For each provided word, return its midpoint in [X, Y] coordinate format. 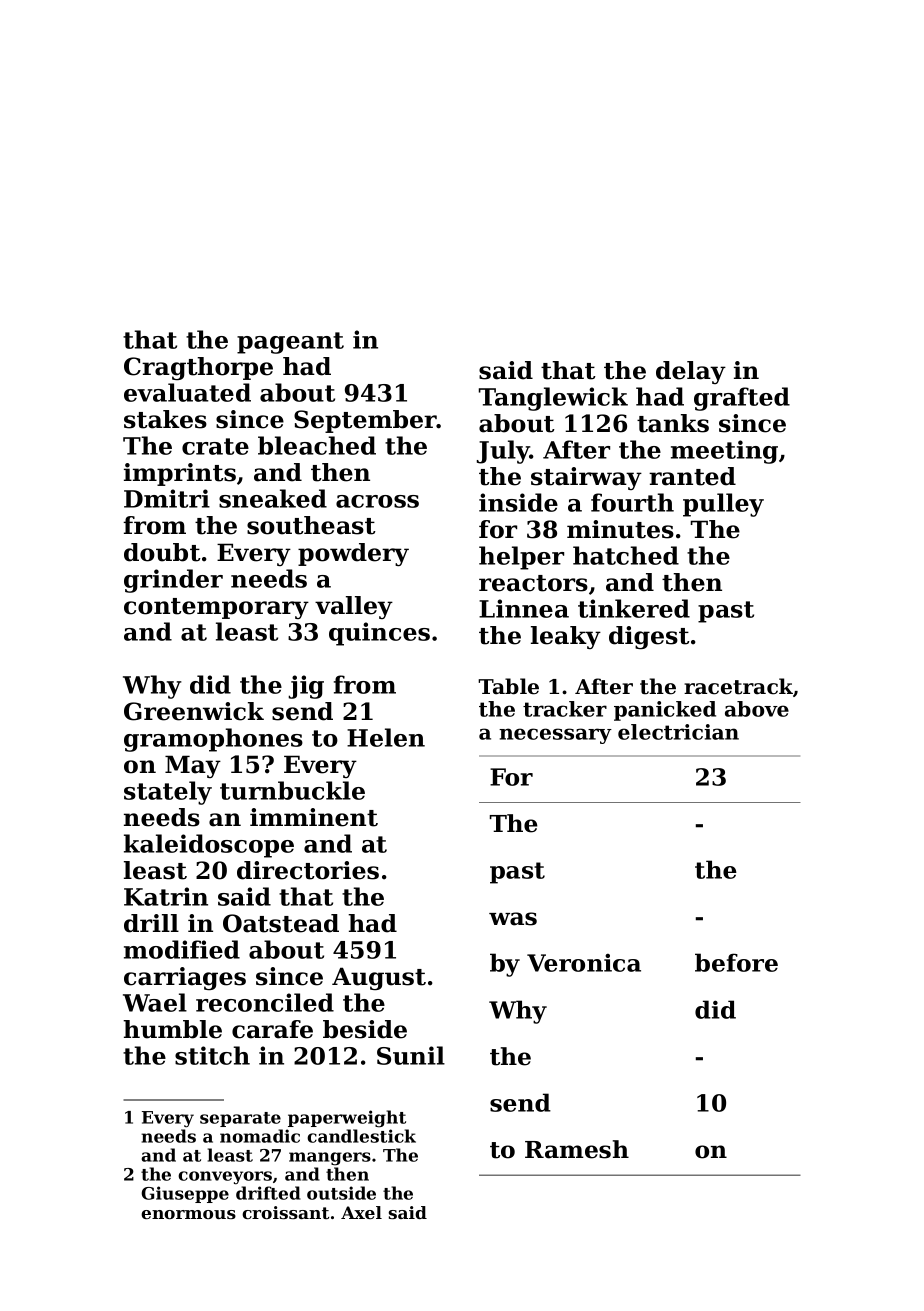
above [757, 709]
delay [691, 372]
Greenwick [194, 711]
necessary [555, 736]
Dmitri [167, 498]
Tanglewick [553, 399]
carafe [272, 1029]
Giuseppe [185, 1194]
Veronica [584, 963]
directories [308, 870]
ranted [692, 476]
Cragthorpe [198, 368]
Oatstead [281, 923]
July [503, 452]
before [736, 962]
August [379, 978]
